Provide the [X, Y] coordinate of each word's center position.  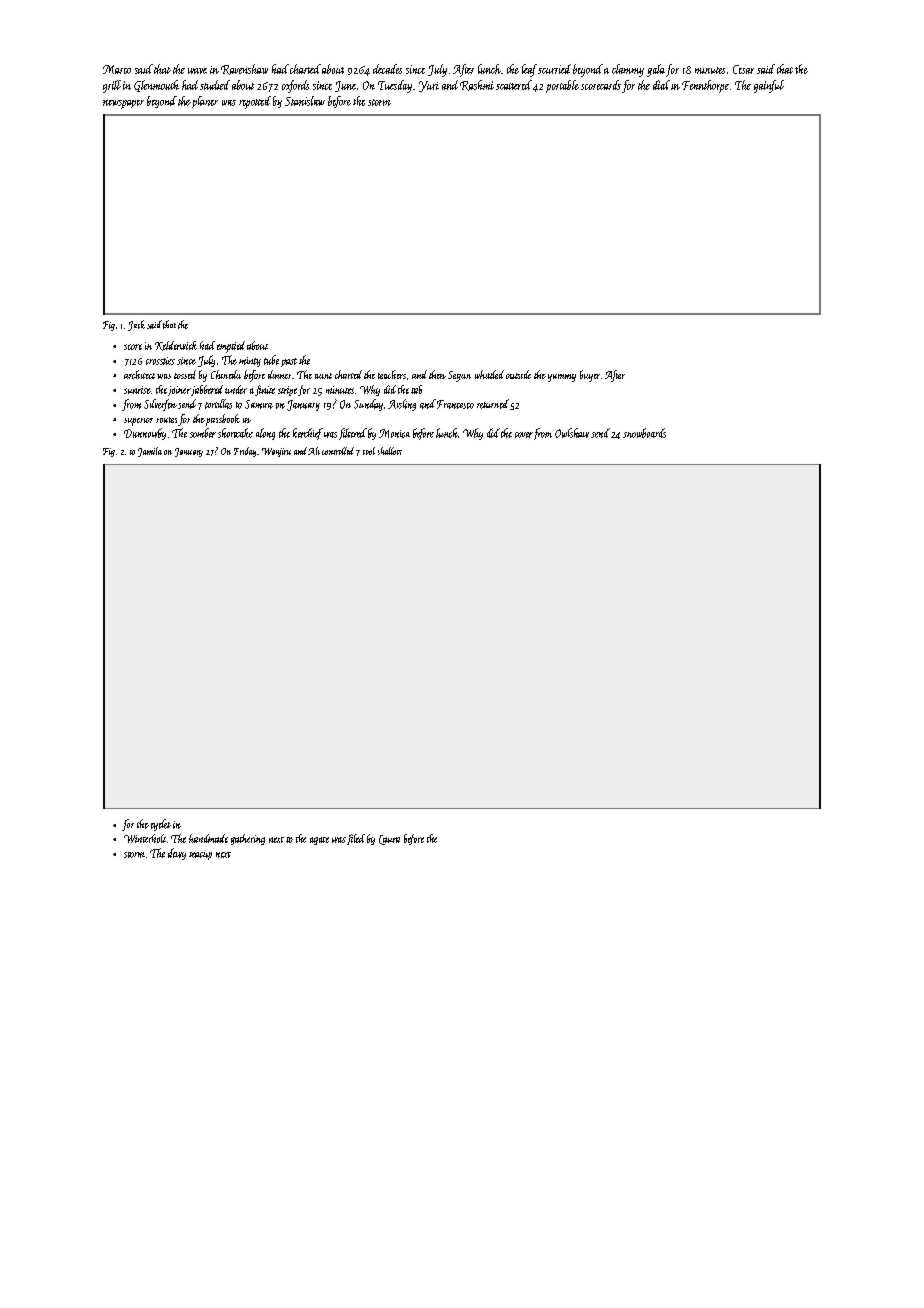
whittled [489, 374]
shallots [390, 451]
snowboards [644, 433]
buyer [590, 376]
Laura [389, 840]
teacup [200, 856]
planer [205, 102]
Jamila [150, 452]
